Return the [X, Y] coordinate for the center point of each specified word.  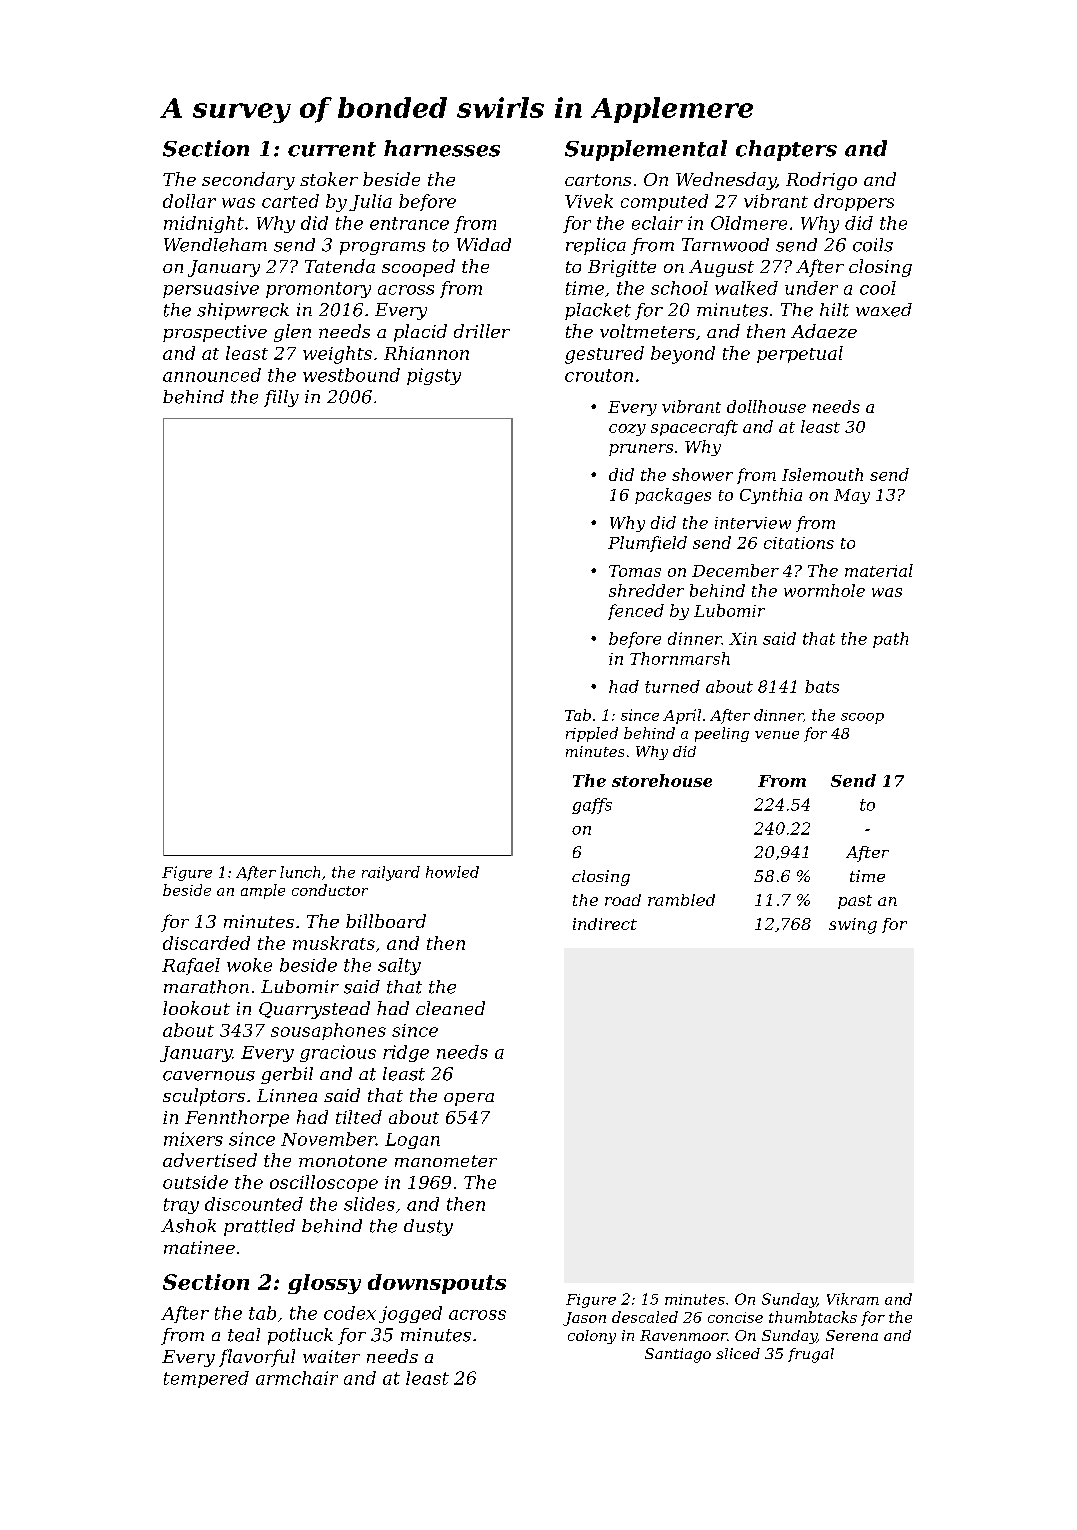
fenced [636, 612]
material [879, 570]
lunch [300, 872]
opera [469, 1099]
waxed [884, 310]
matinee [199, 1247]
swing [853, 926]
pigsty [434, 376]
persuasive [211, 289]
